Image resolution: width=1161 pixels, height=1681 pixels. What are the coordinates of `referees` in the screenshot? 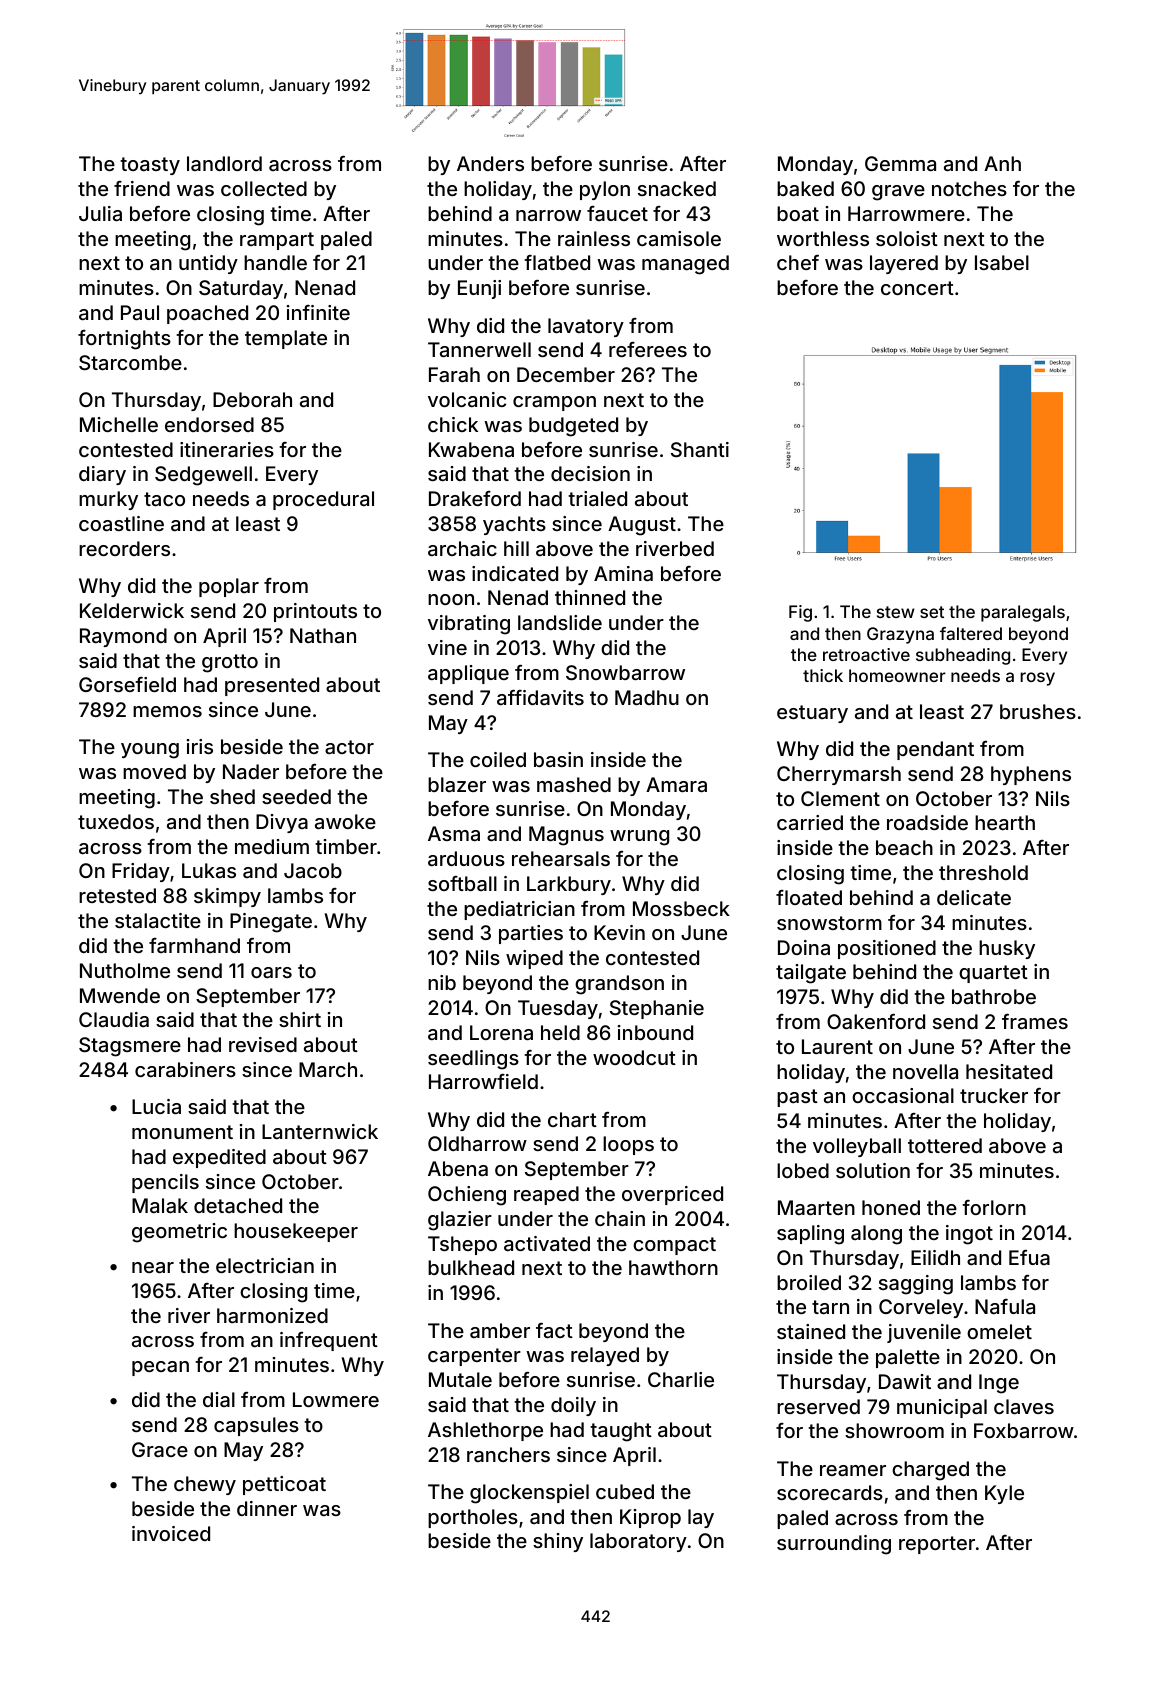 It's located at (648, 349).
